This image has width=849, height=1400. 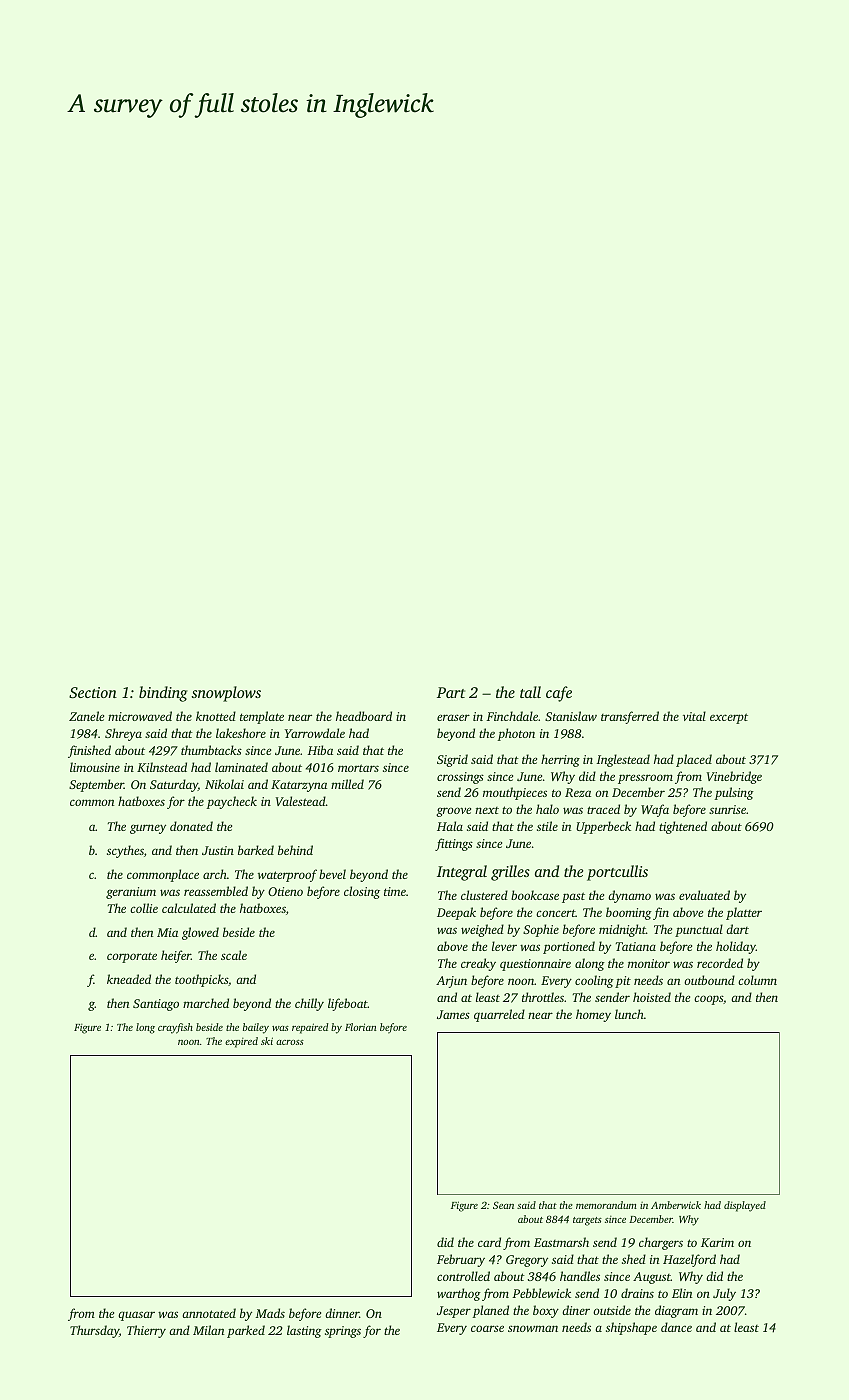 I want to click on February, so click(x=461, y=1260).
